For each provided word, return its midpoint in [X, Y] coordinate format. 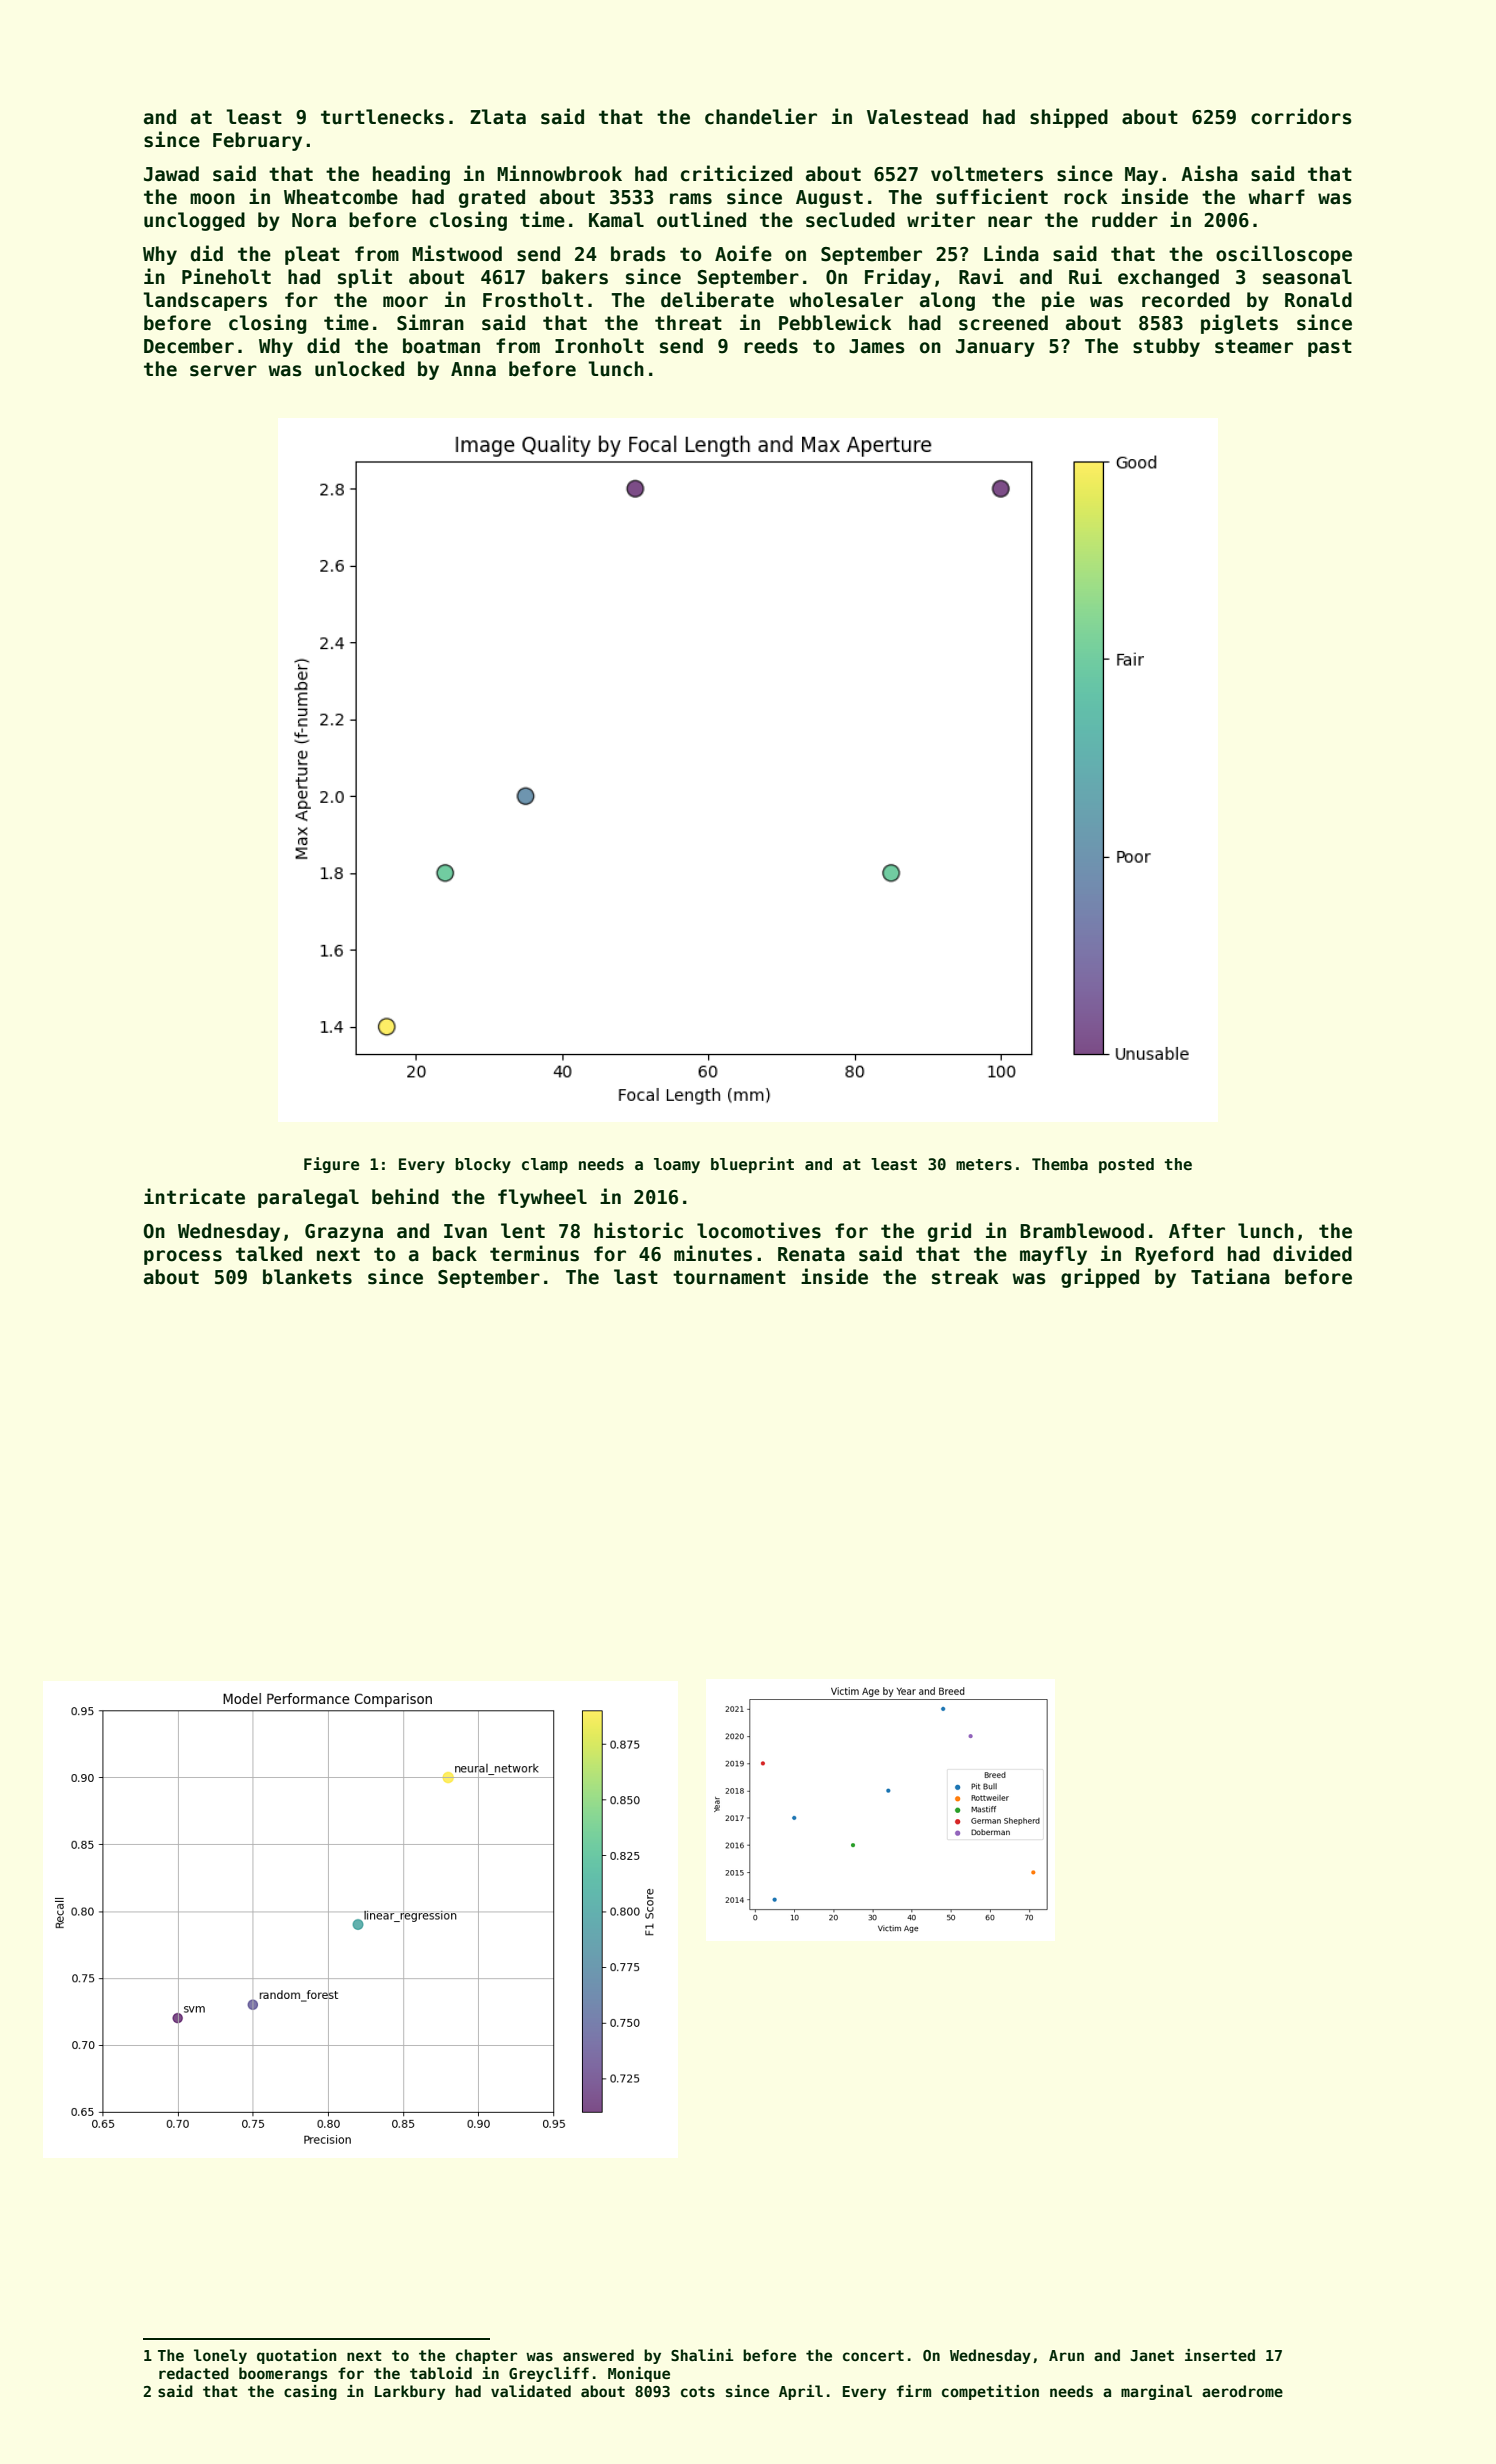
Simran [430, 322]
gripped [1100, 1278]
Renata [811, 1254]
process [183, 1257]
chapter [486, 2356]
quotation [297, 2356]
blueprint [752, 1165]
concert [873, 2355]
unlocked [359, 369]
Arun [1066, 2355]
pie [1058, 301]
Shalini [702, 2355]
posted [1126, 1165]
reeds [771, 346]
